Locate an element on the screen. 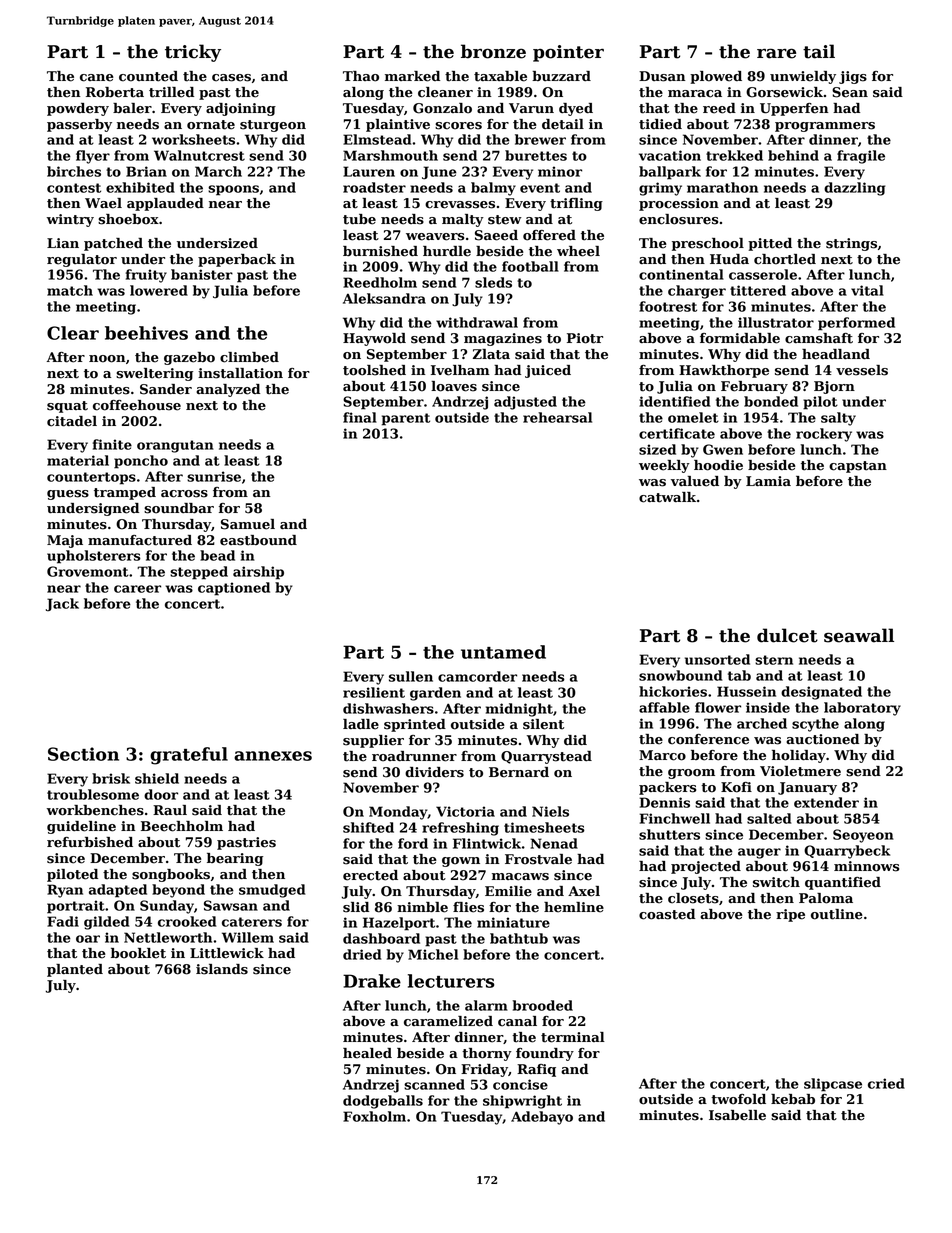 The width and height of the screenshot is (952, 1233). final is located at coordinates (360, 417).
